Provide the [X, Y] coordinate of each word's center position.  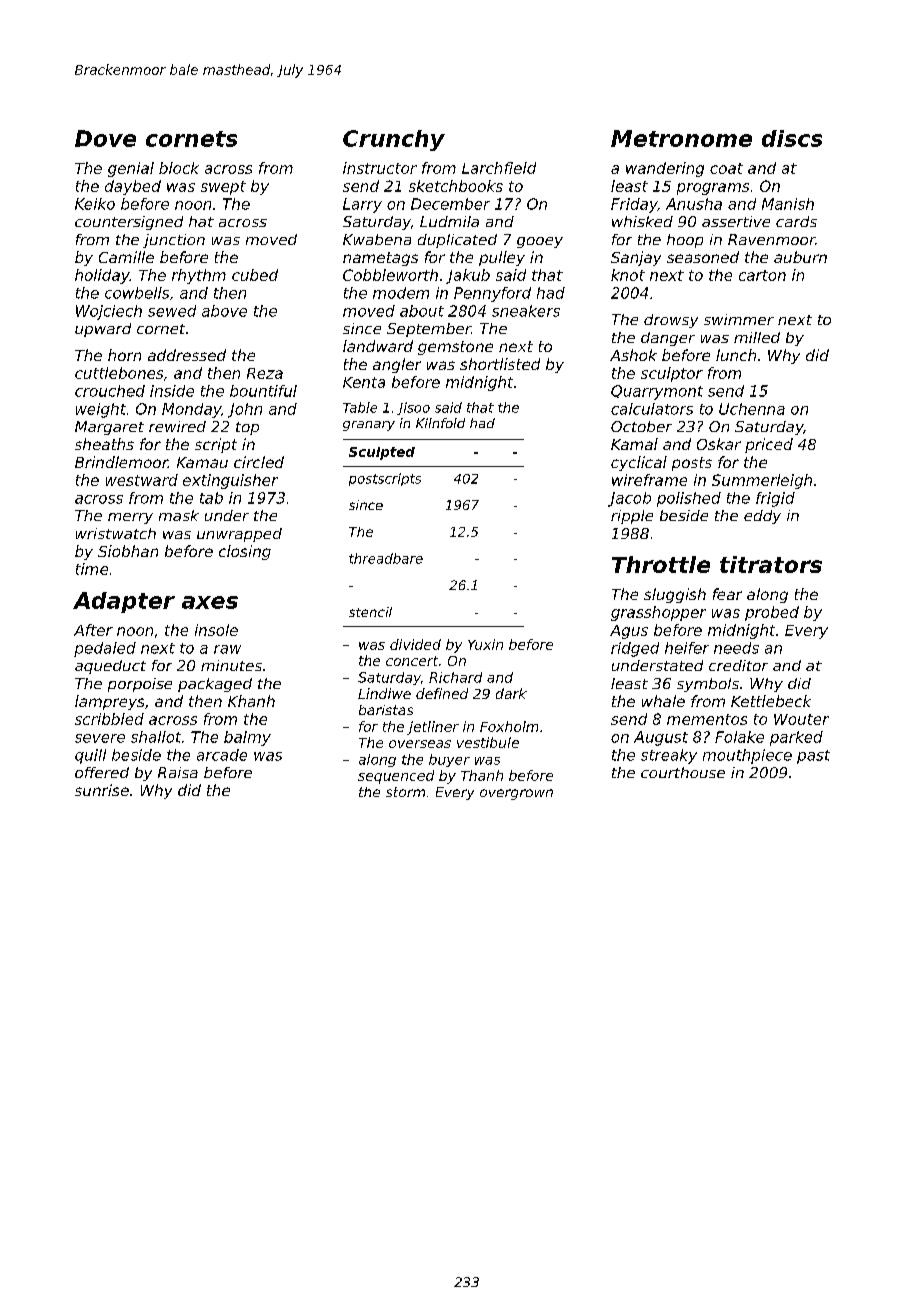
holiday [102, 276]
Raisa [178, 772]
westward [142, 480]
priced [769, 445]
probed [772, 613]
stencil [370, 612]
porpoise [140, 685]
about [422, 311]
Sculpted [382, 453]
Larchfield [499, 168]
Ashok [633, 355]
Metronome [681, 138]
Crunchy [394, 140]
